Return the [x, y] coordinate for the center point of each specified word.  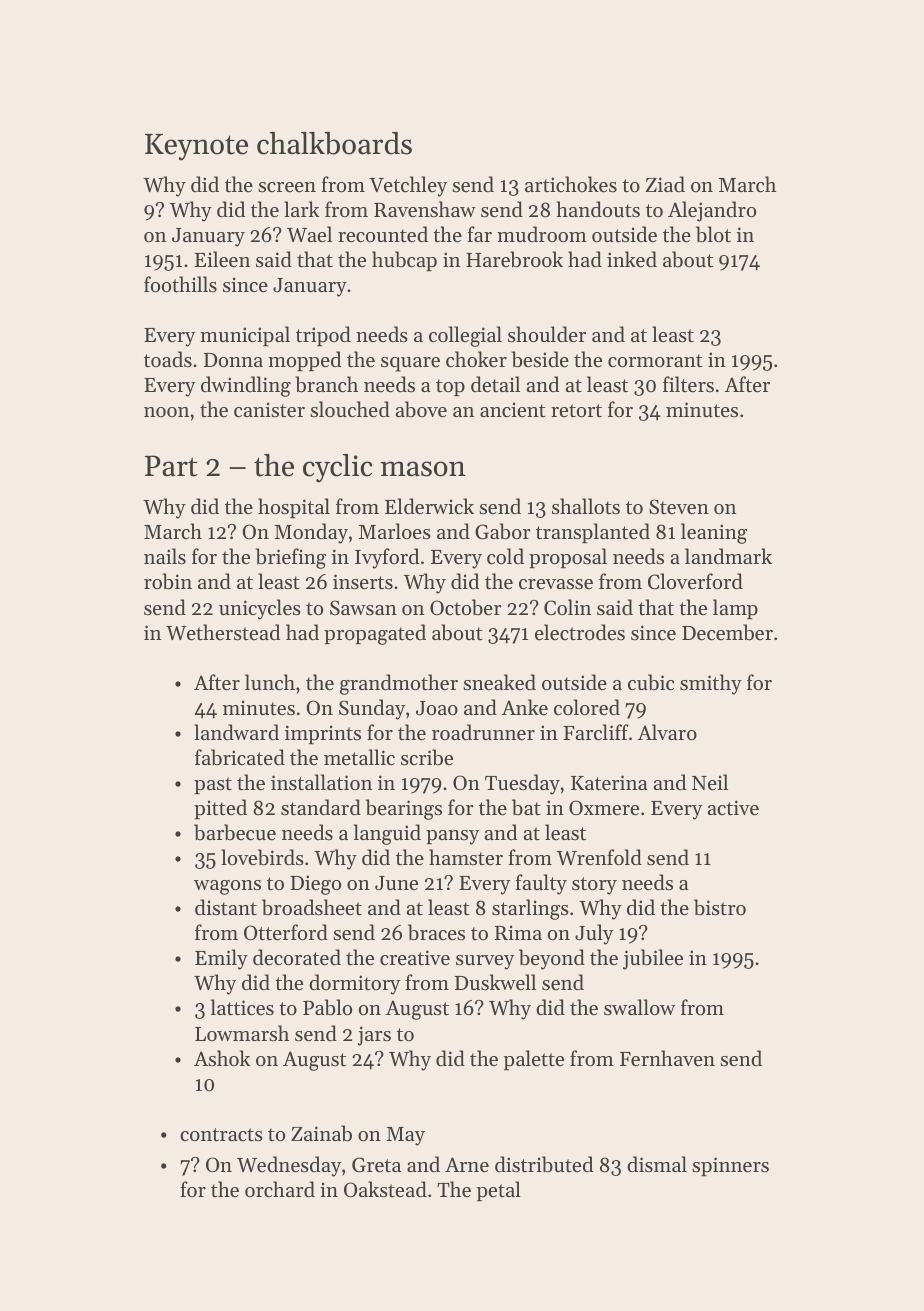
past [213, 785]
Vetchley [408, 186]
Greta [376, 1165]
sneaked [499, 682]
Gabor [503, 531]
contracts [221, 1135]
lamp [735, 609]
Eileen [222, 259]
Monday [311, 533]
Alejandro [712, 211]
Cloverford [695, 581]
